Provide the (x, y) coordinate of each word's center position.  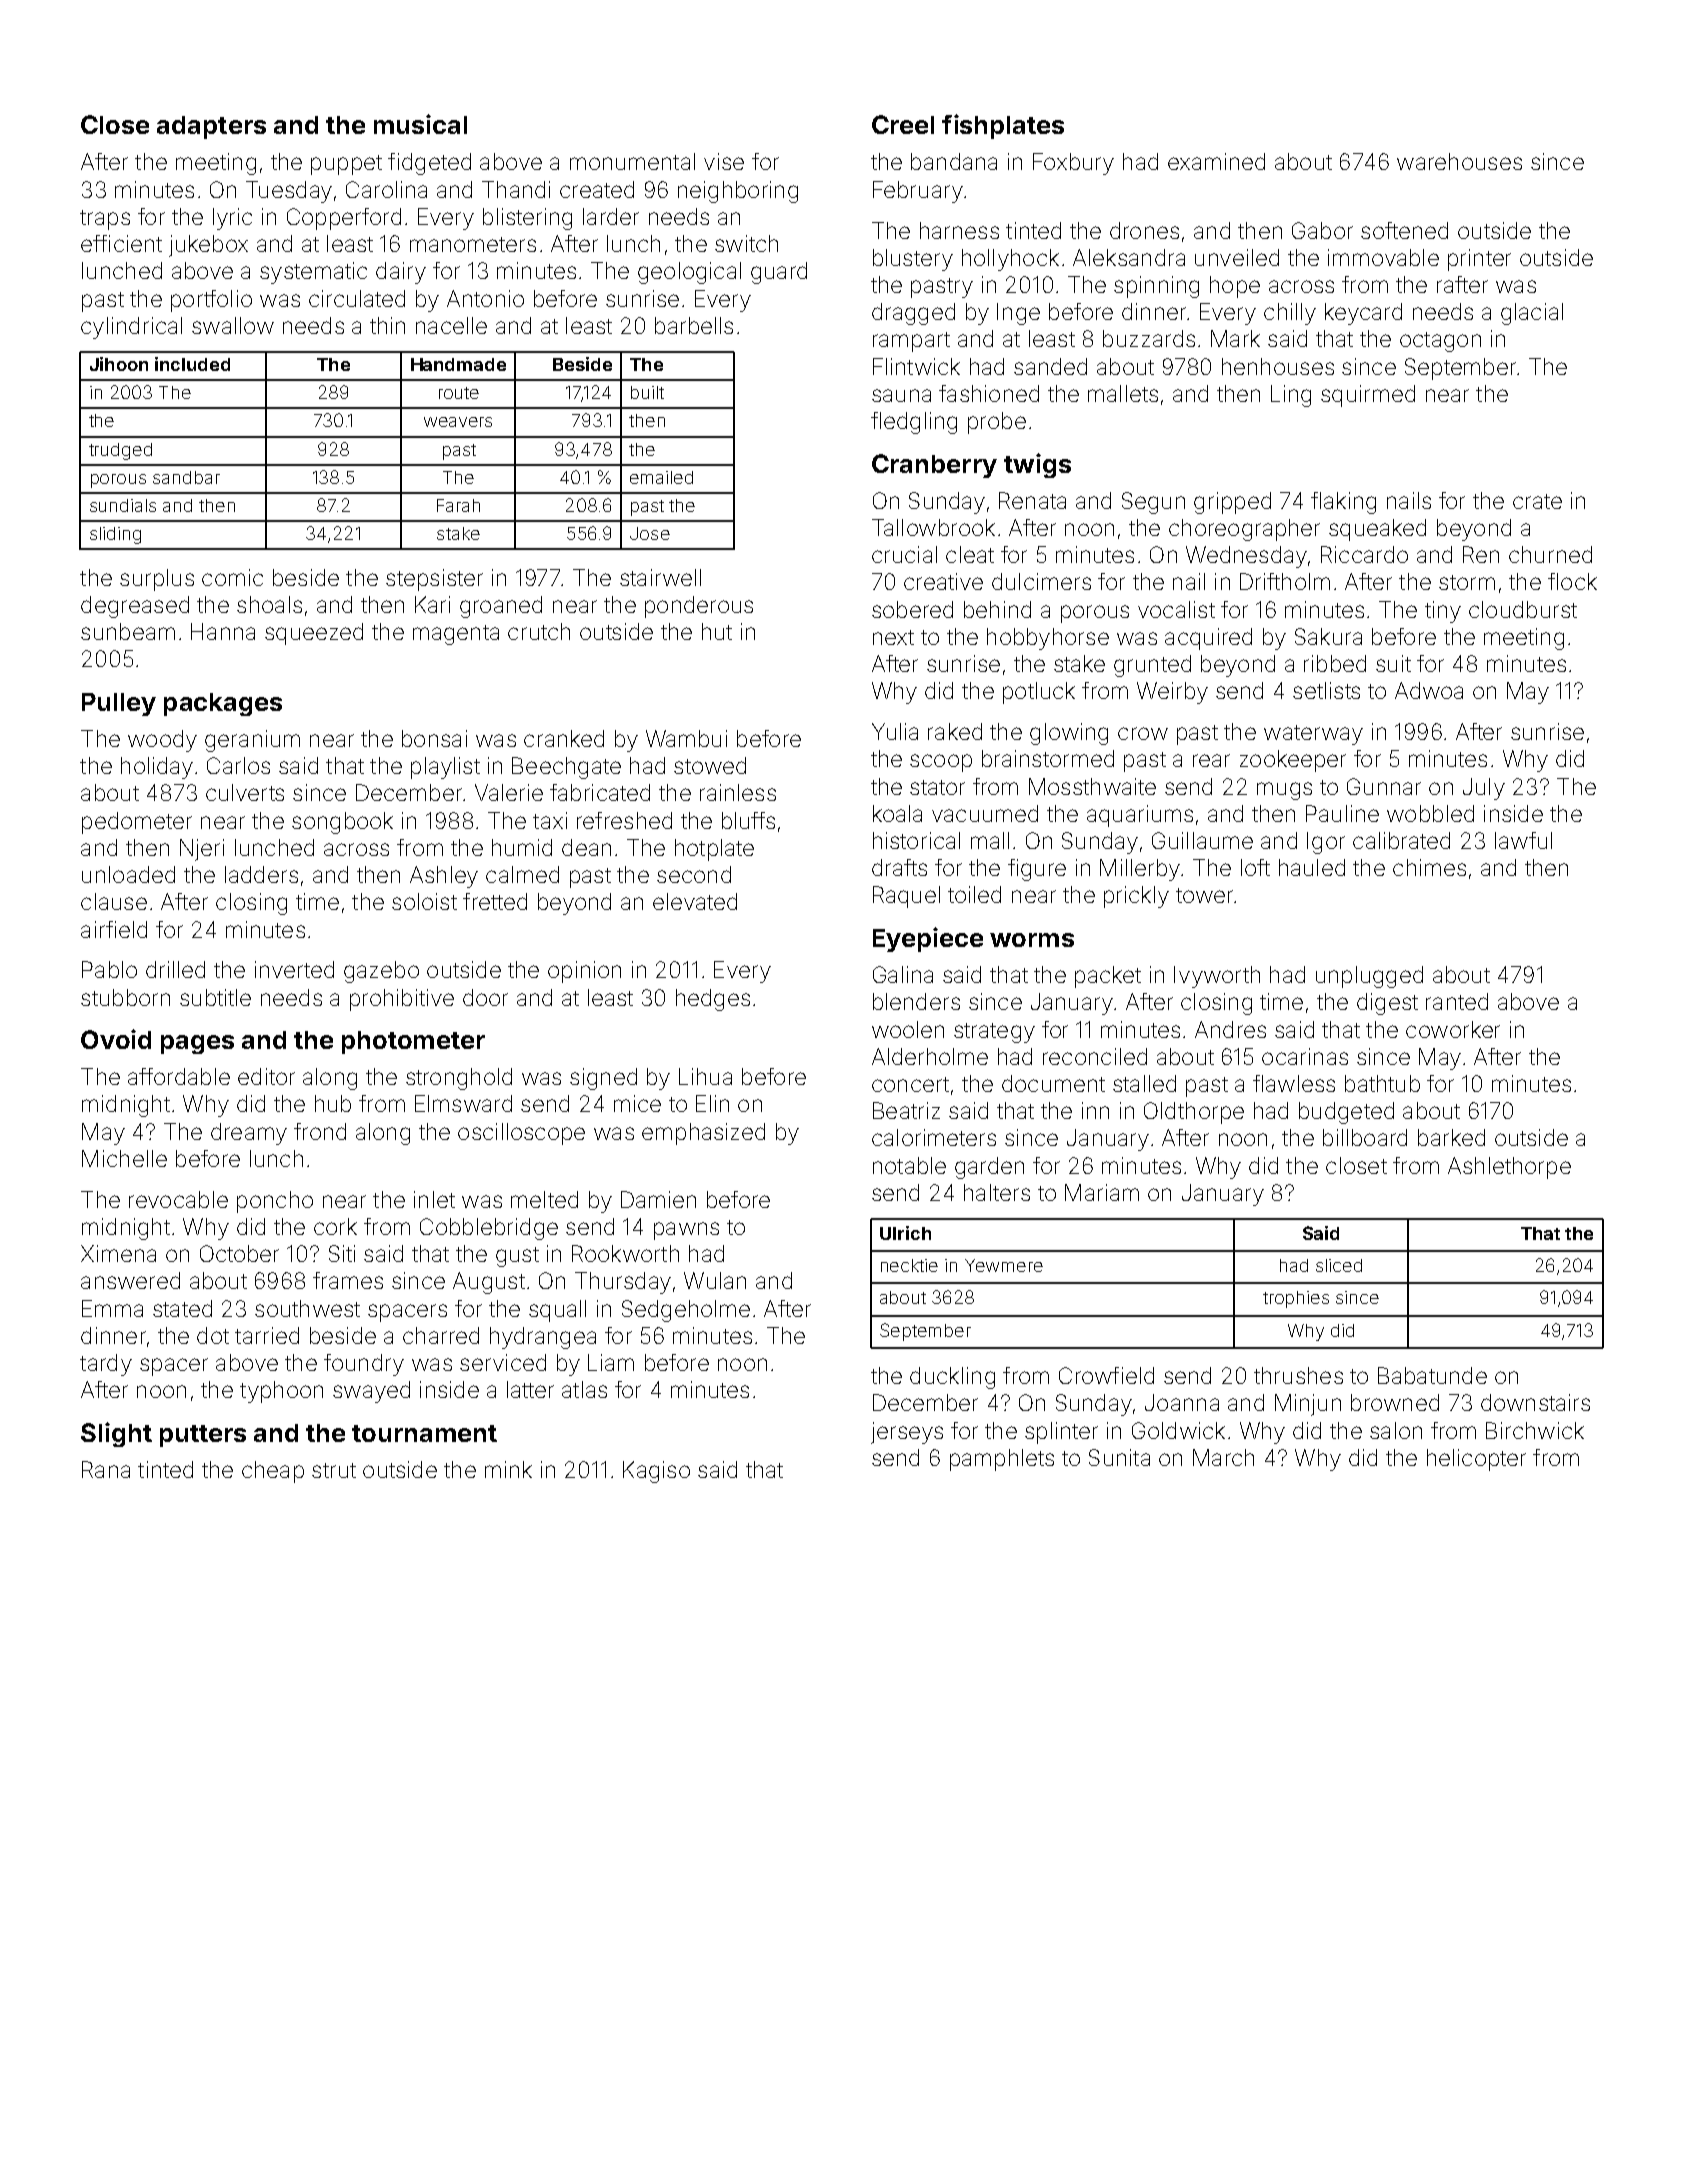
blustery (913, 260)
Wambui (686, 738)
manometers (473, 244)
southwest (307, 1308)
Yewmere (1004, 1265)
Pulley (119, 704)
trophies (1296, 1299)
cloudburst (1523, 609)
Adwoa (1429, 690)
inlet (434, 1199)
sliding (115, 535)
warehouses (1459, 161)
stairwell (660, 577)
